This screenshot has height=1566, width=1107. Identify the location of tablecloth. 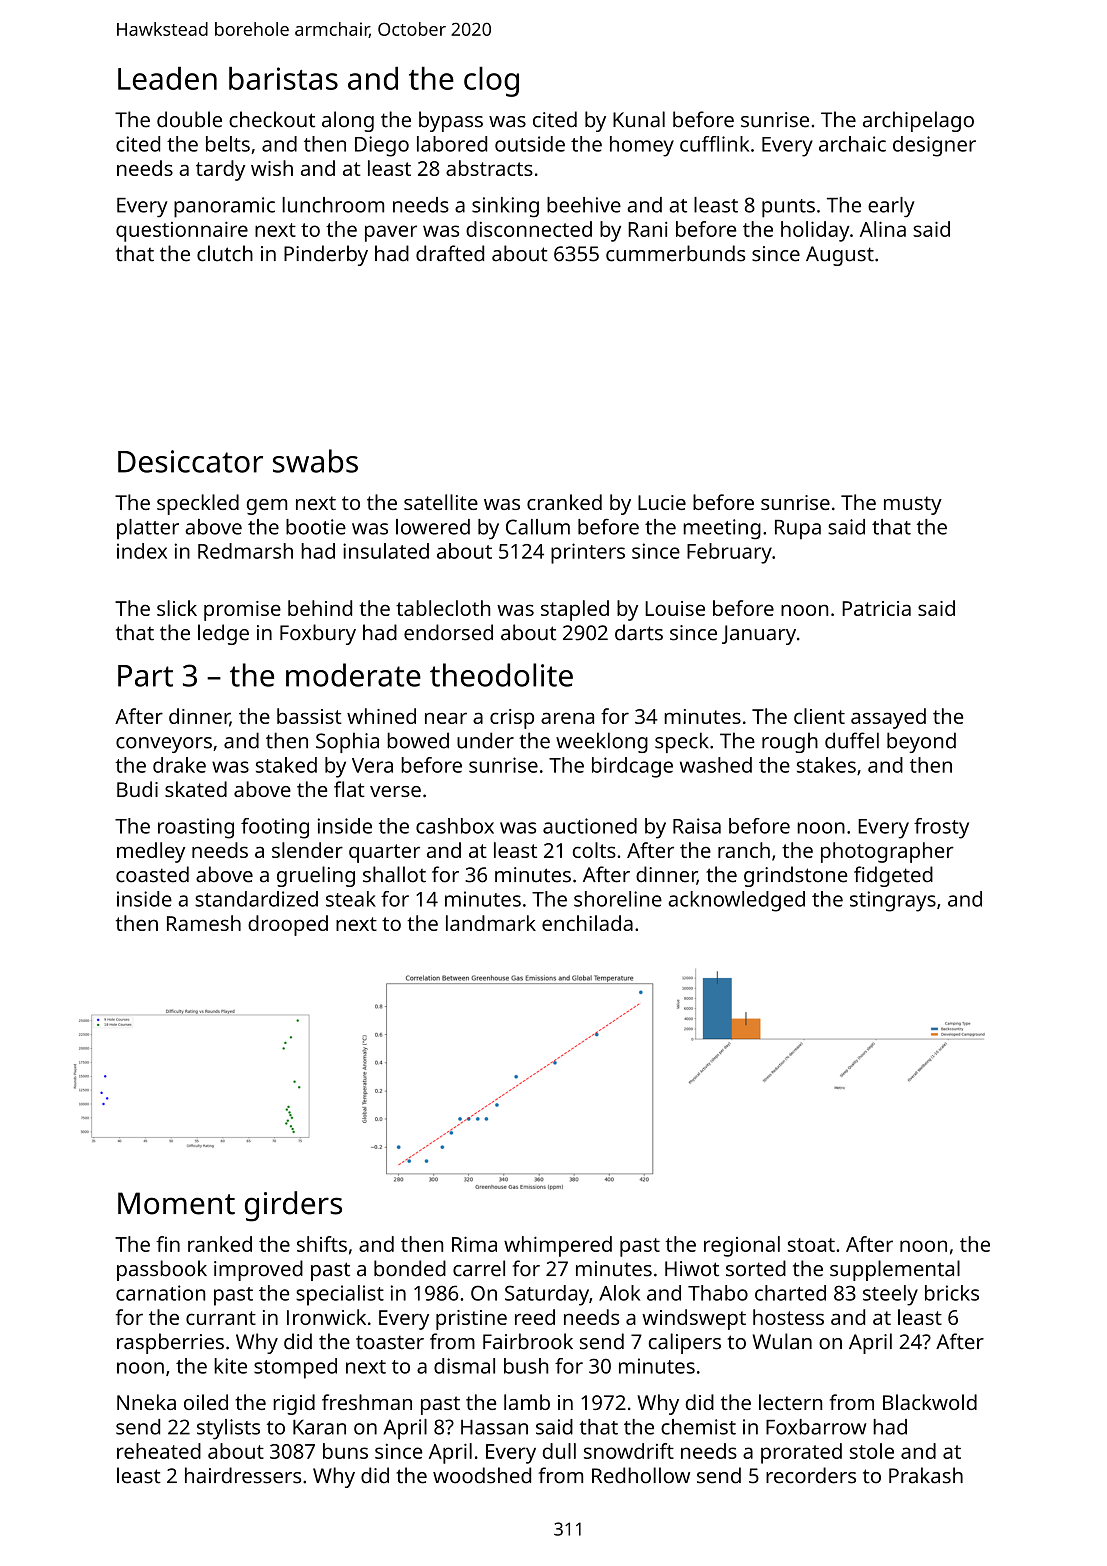
(443, 608).
